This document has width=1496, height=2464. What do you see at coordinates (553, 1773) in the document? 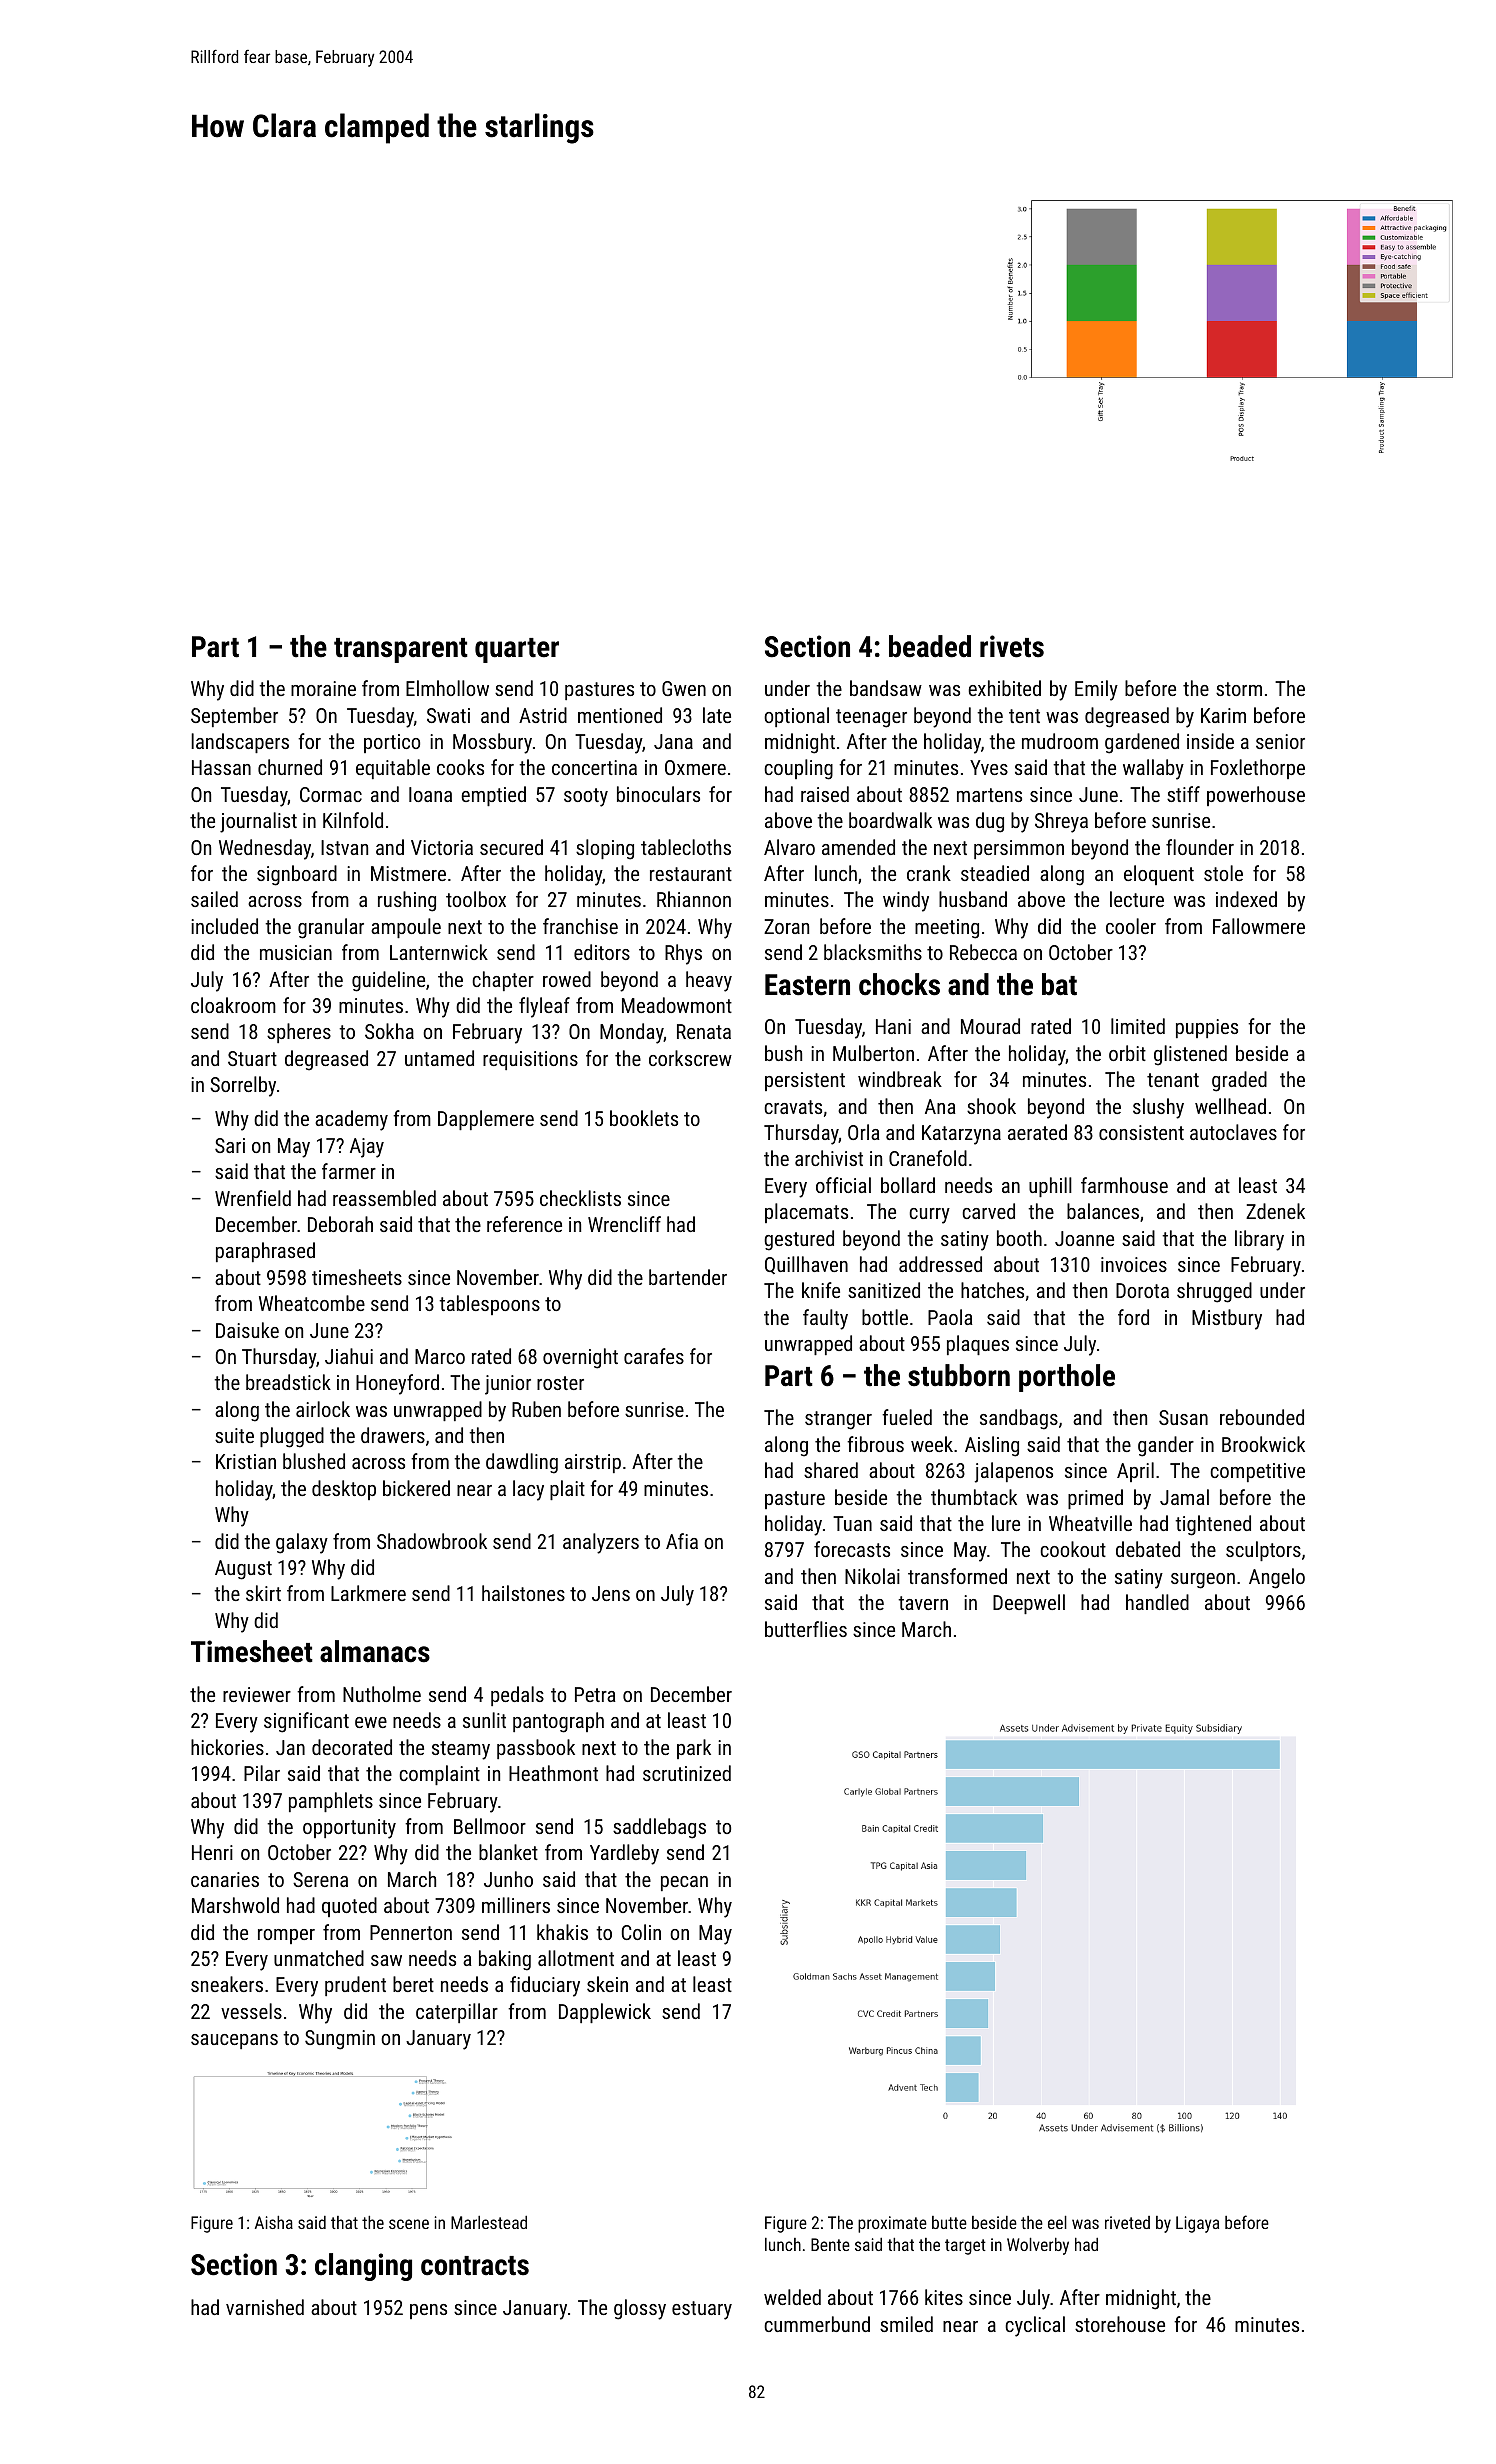
I see `Heathmont` at bounding box center [553, 1773].
